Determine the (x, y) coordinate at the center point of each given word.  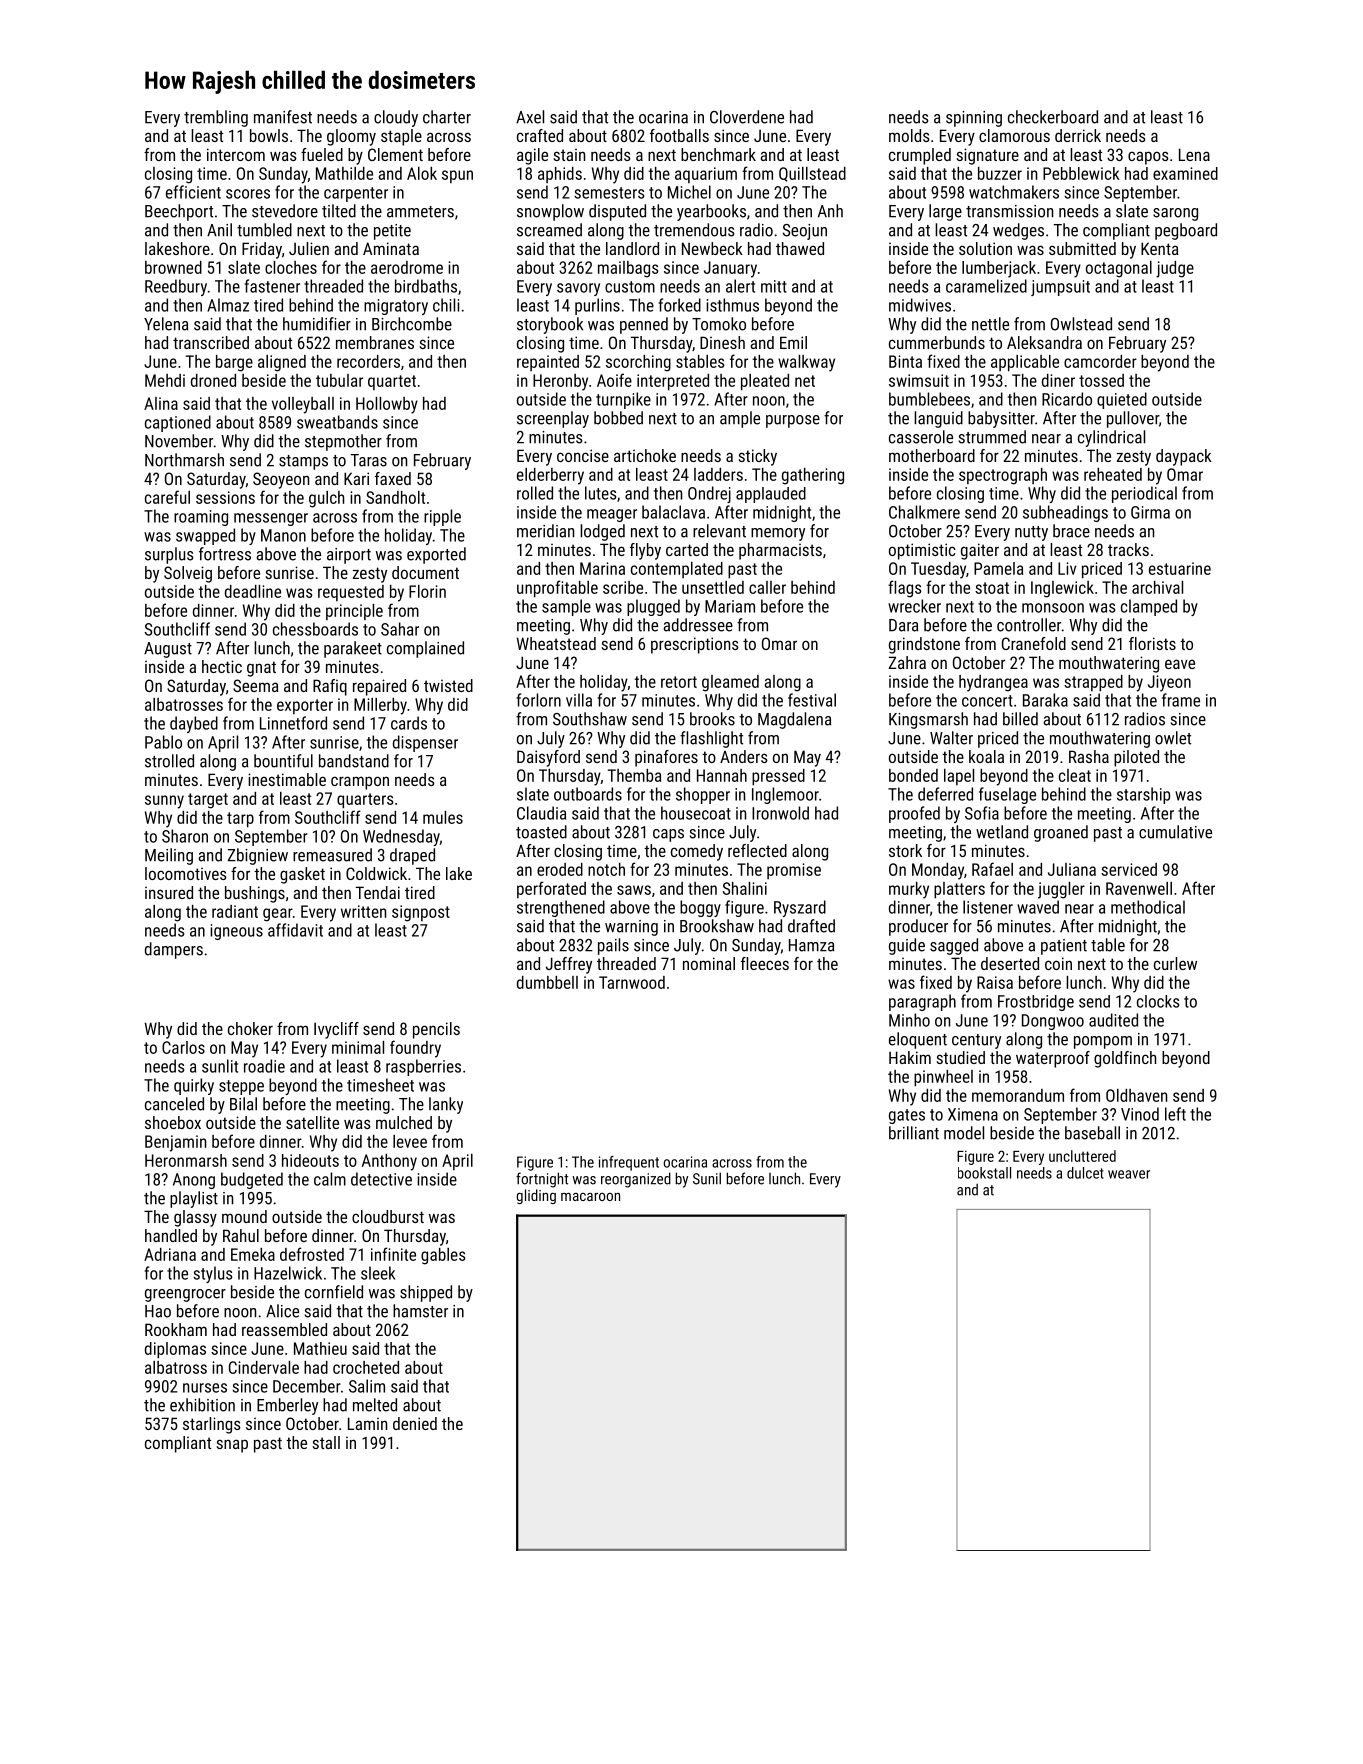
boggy (700, 908)
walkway (806, 363)
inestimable (287, 779)
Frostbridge (1036, 1003)
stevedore (285, 211)
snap (232, 1446)
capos (1148, 158)
